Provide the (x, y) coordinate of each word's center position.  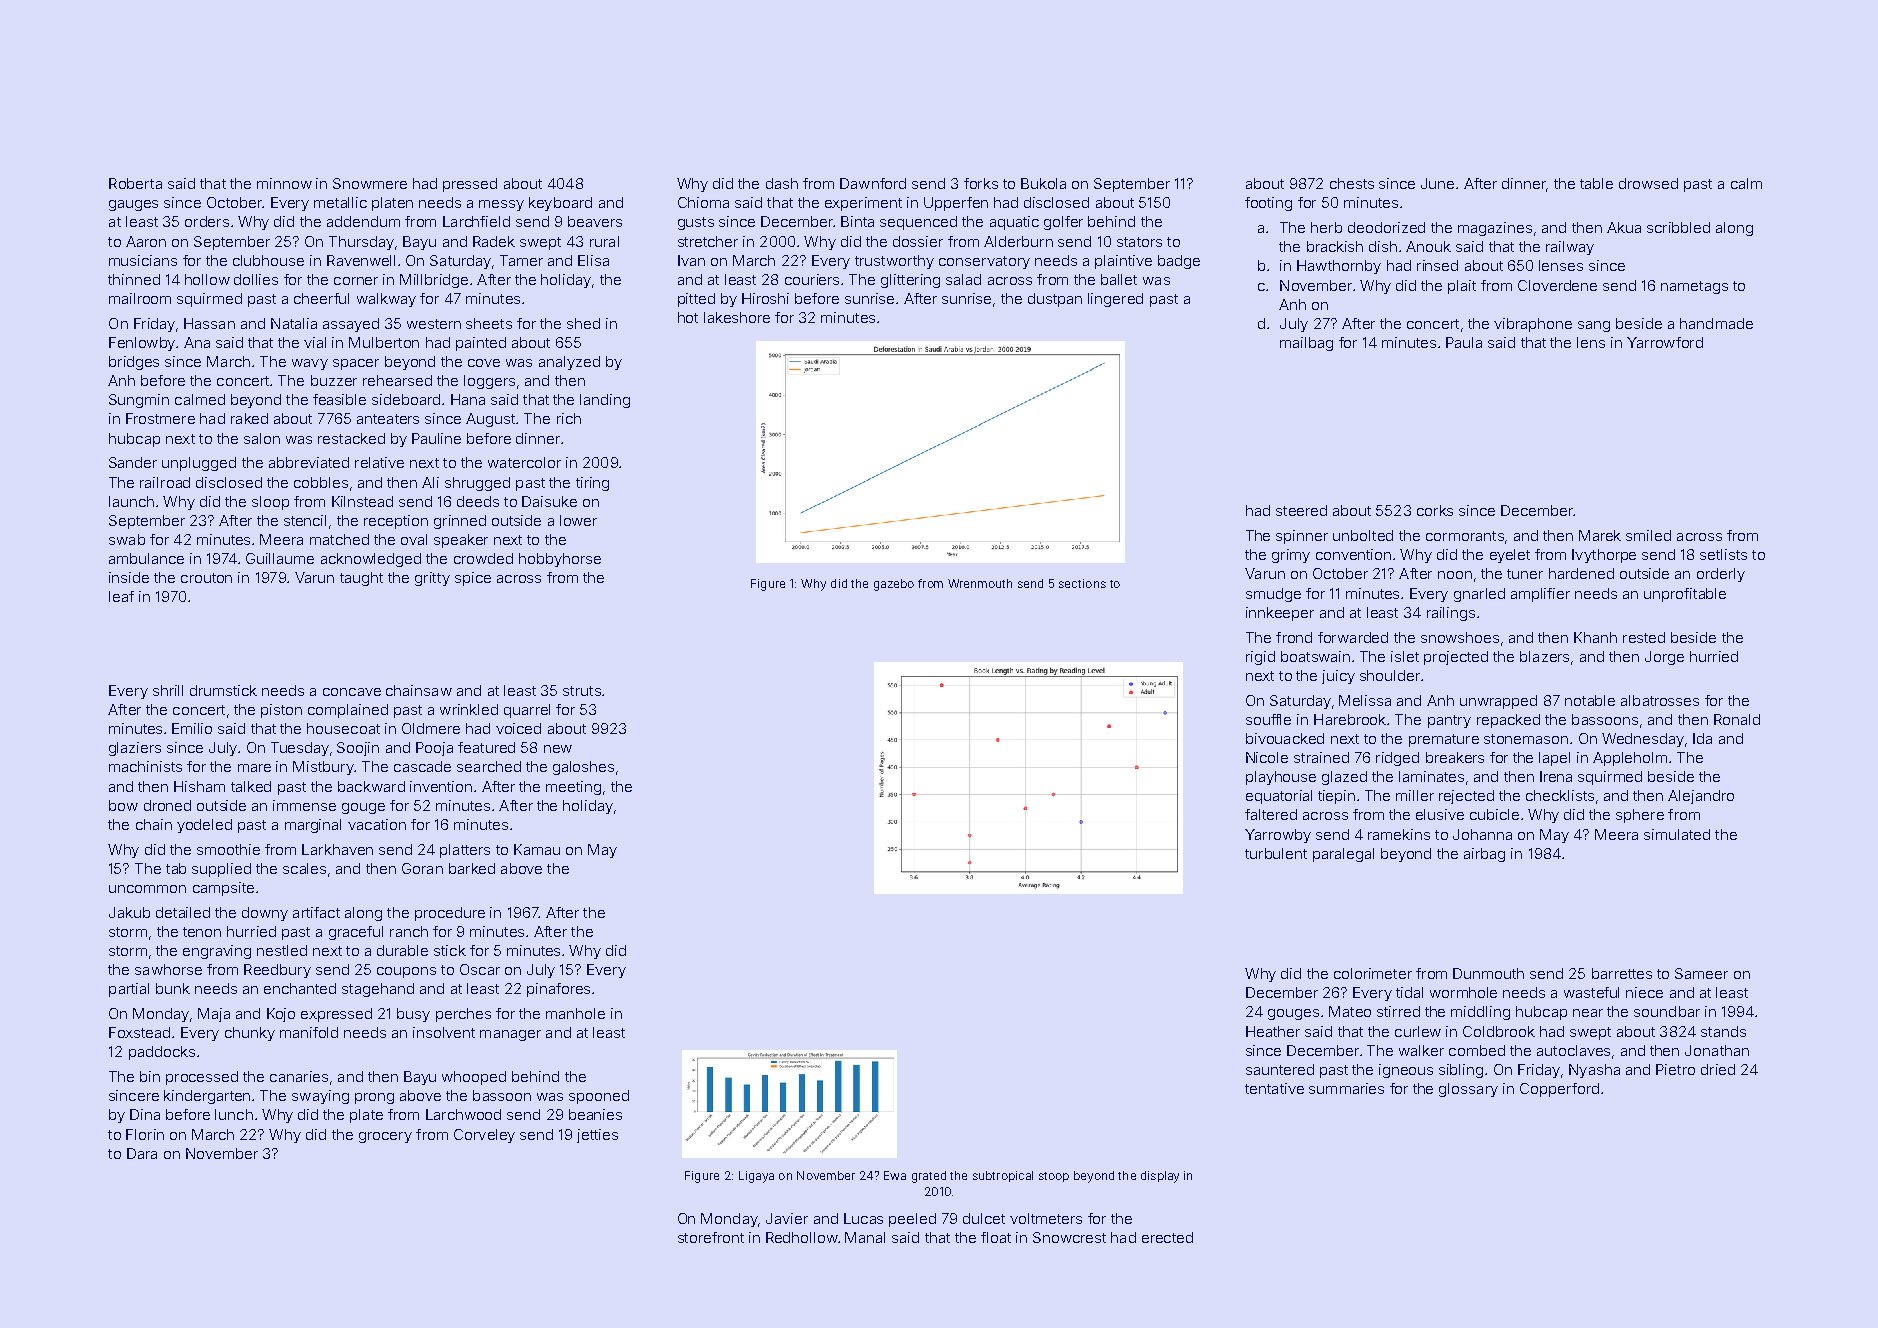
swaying (320, 1097)
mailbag (1306, 344)
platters (465, 851)
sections (1082, 583)
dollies (256, 279)
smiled (1648, 535)
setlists (1723, 554)
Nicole (1267, 757)
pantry (1449, 721)
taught (361, 579)
